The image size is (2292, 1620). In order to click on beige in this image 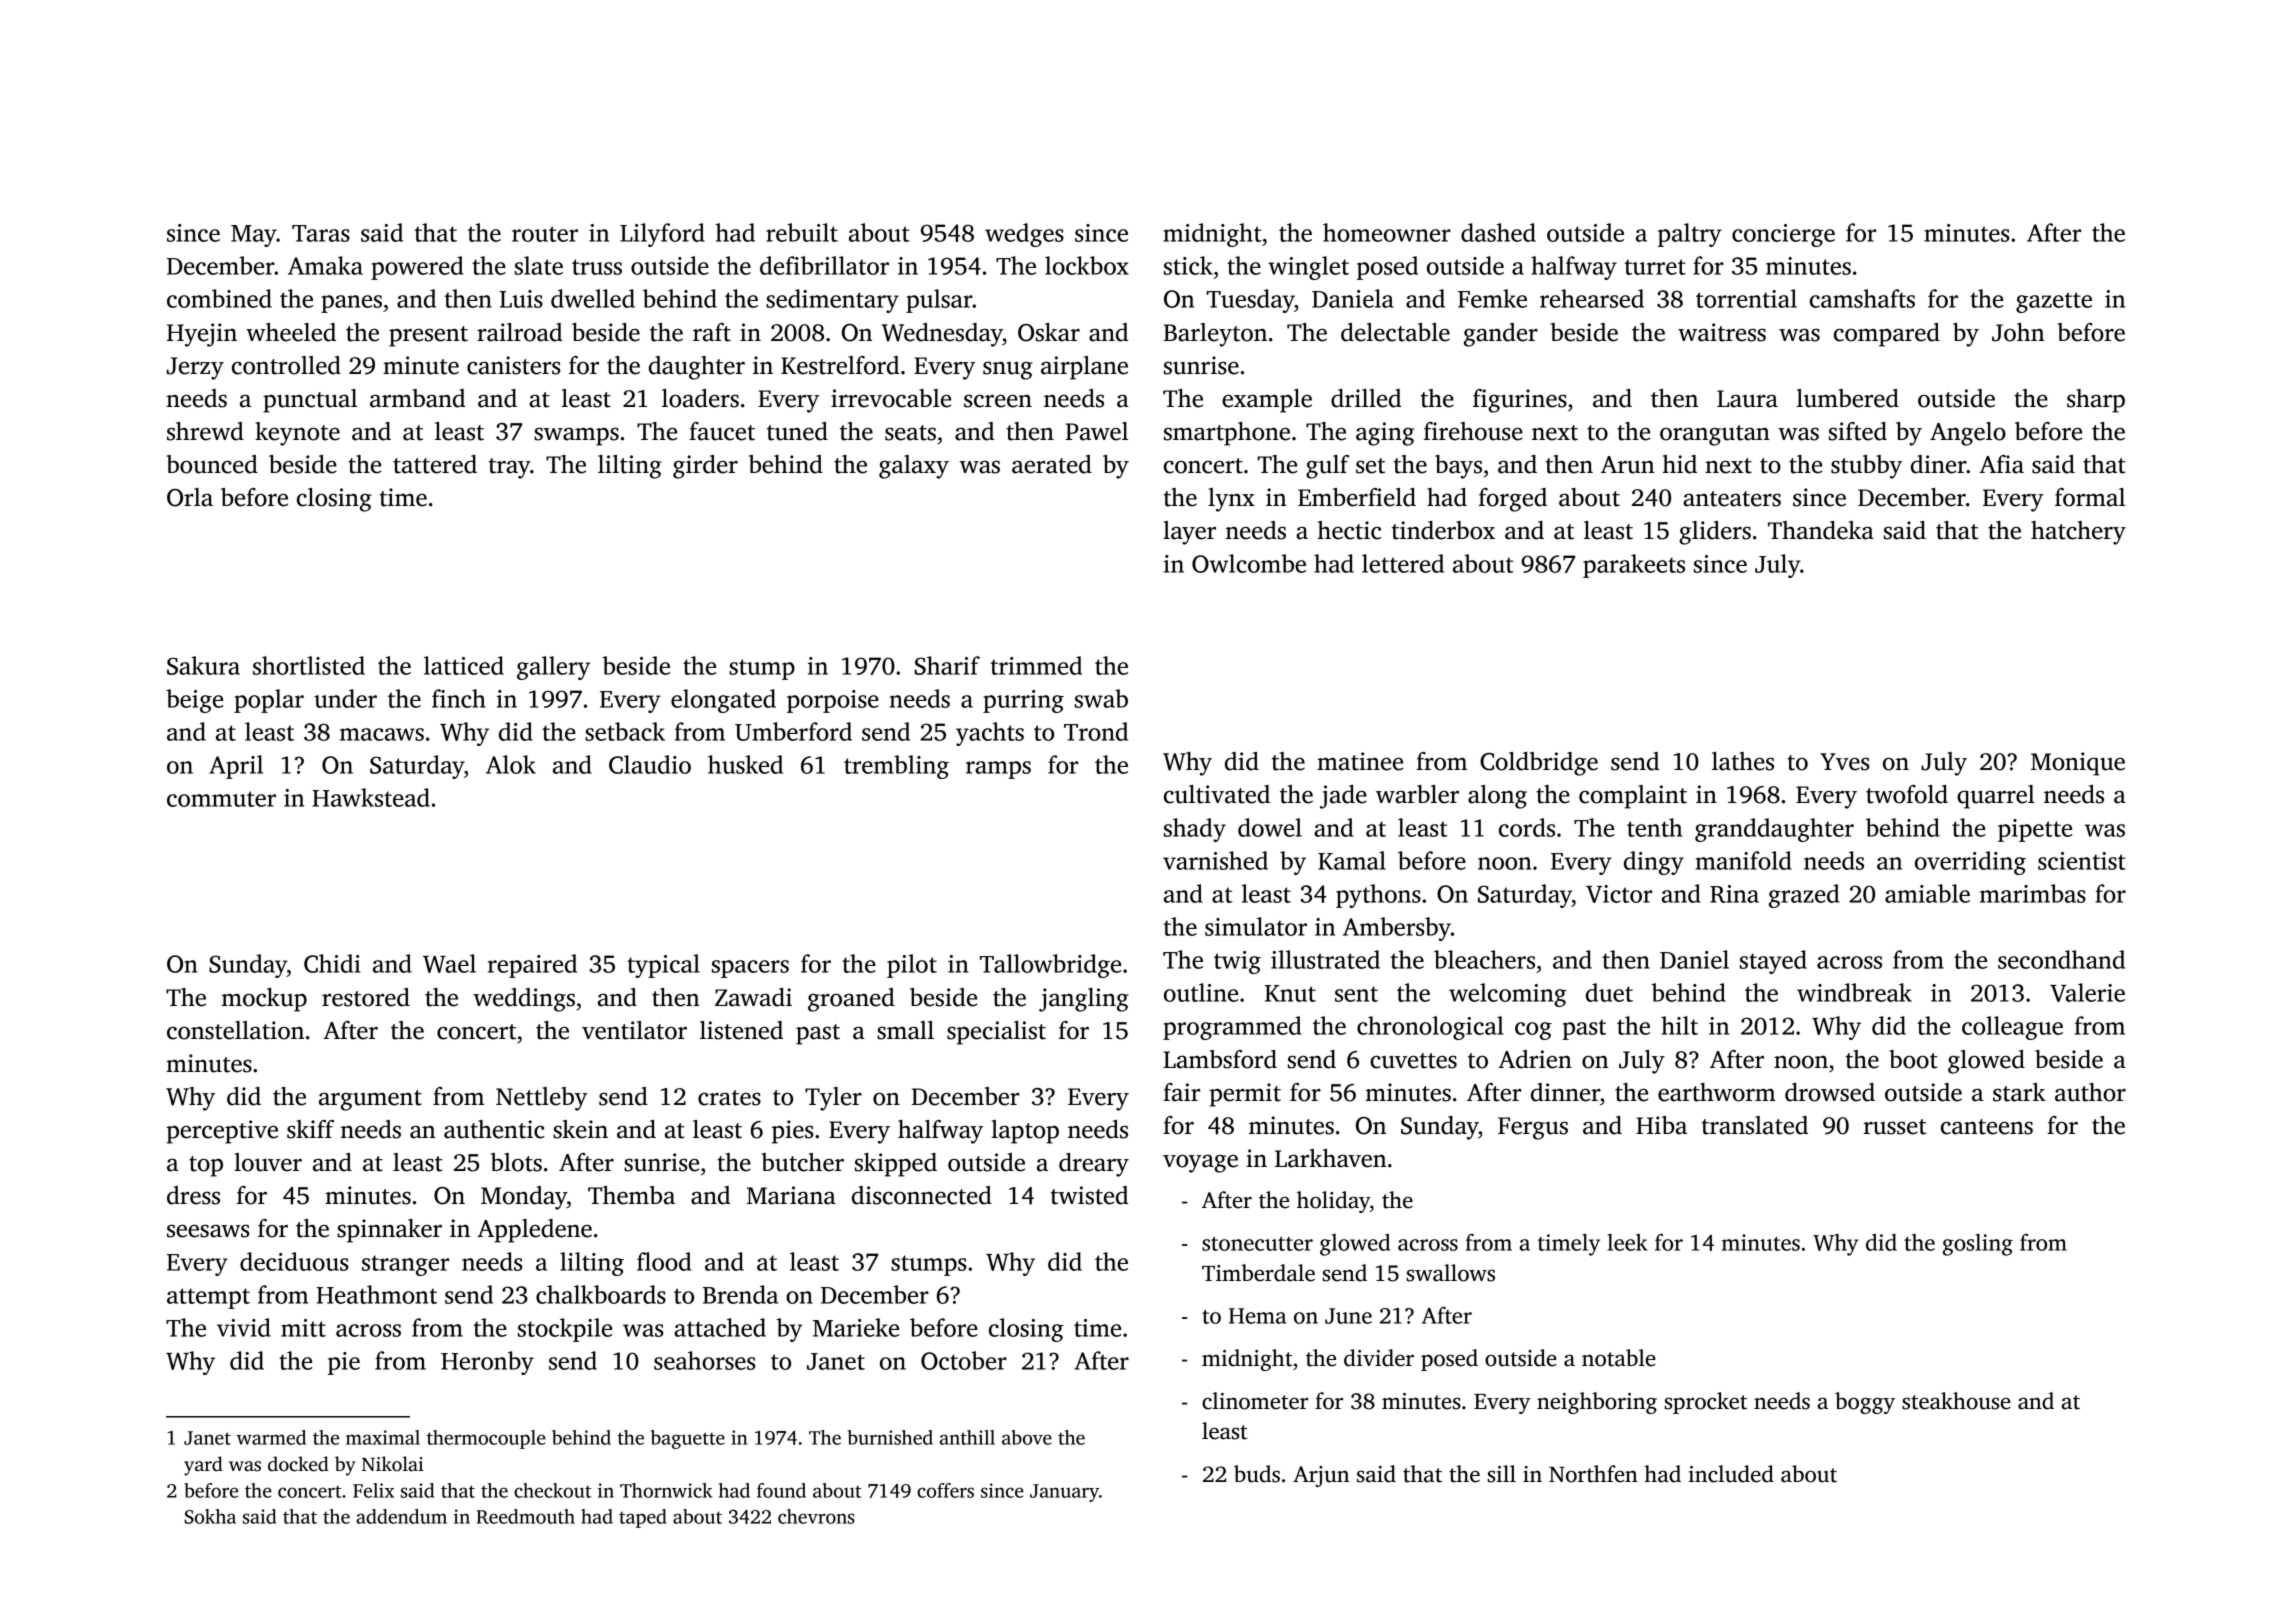, I will do `click(194, 701)`.
